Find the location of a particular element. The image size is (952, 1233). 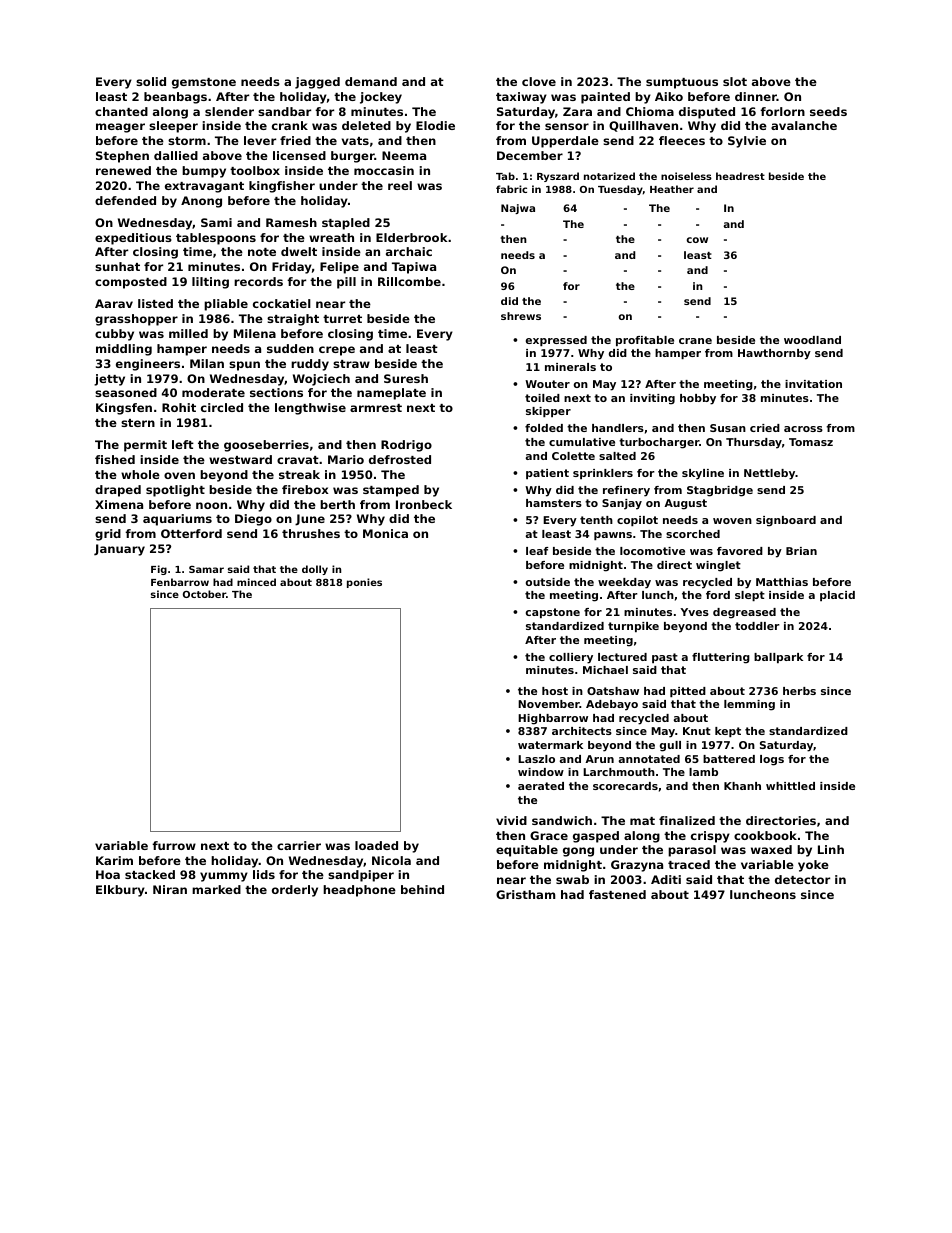

Susan is located at coordinates (728, 428).
